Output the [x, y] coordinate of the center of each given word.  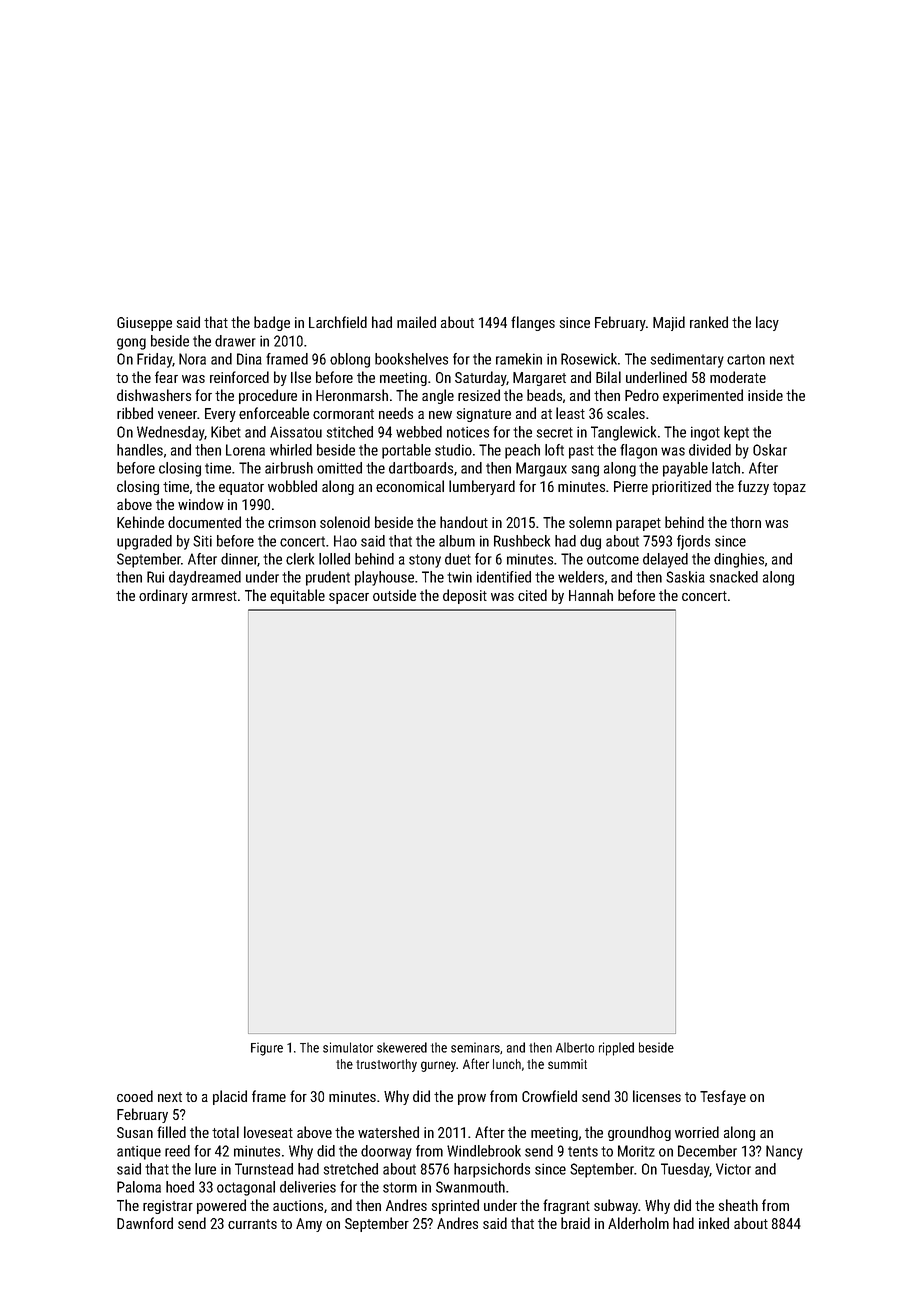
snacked [733, 577]
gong [131, 344]
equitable [297, 596]
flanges [533, 323]
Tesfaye [723, 1097]
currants [252, 1224]
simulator [348, 1047]
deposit [465, 596]
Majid [669, 323]
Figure [267, 1049]
